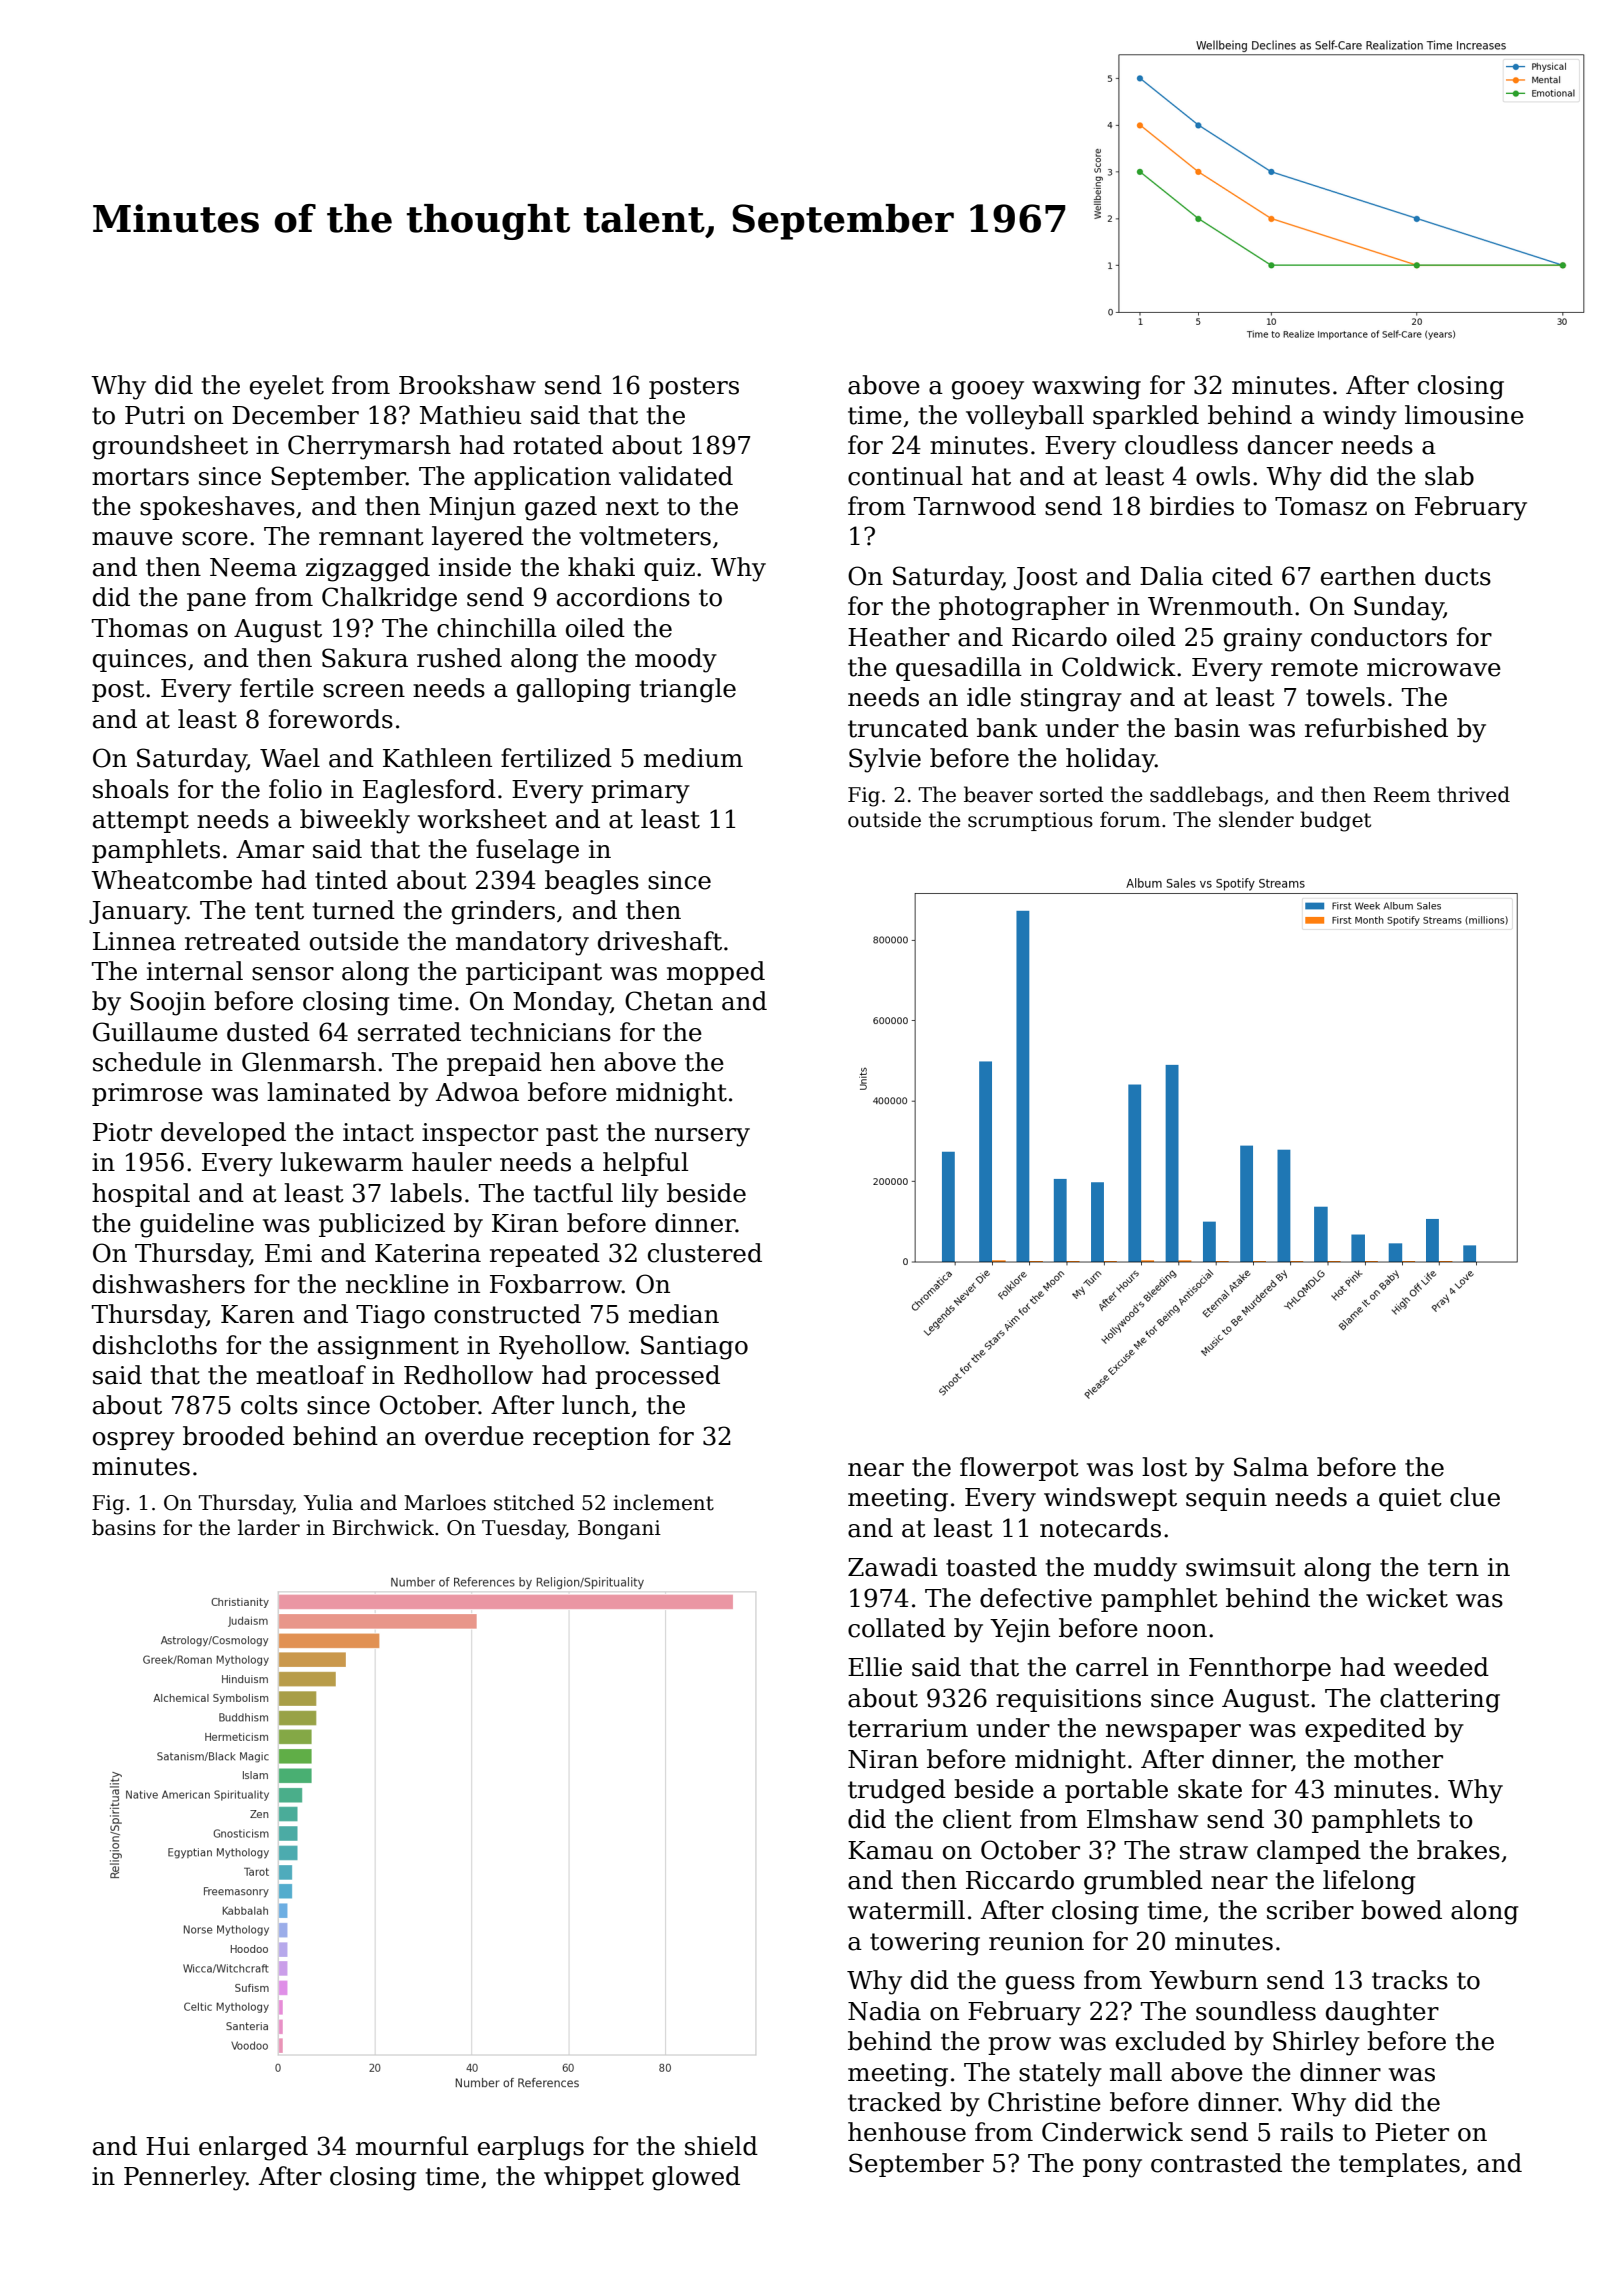  I want to click on eyelet, so click(287, 387).
